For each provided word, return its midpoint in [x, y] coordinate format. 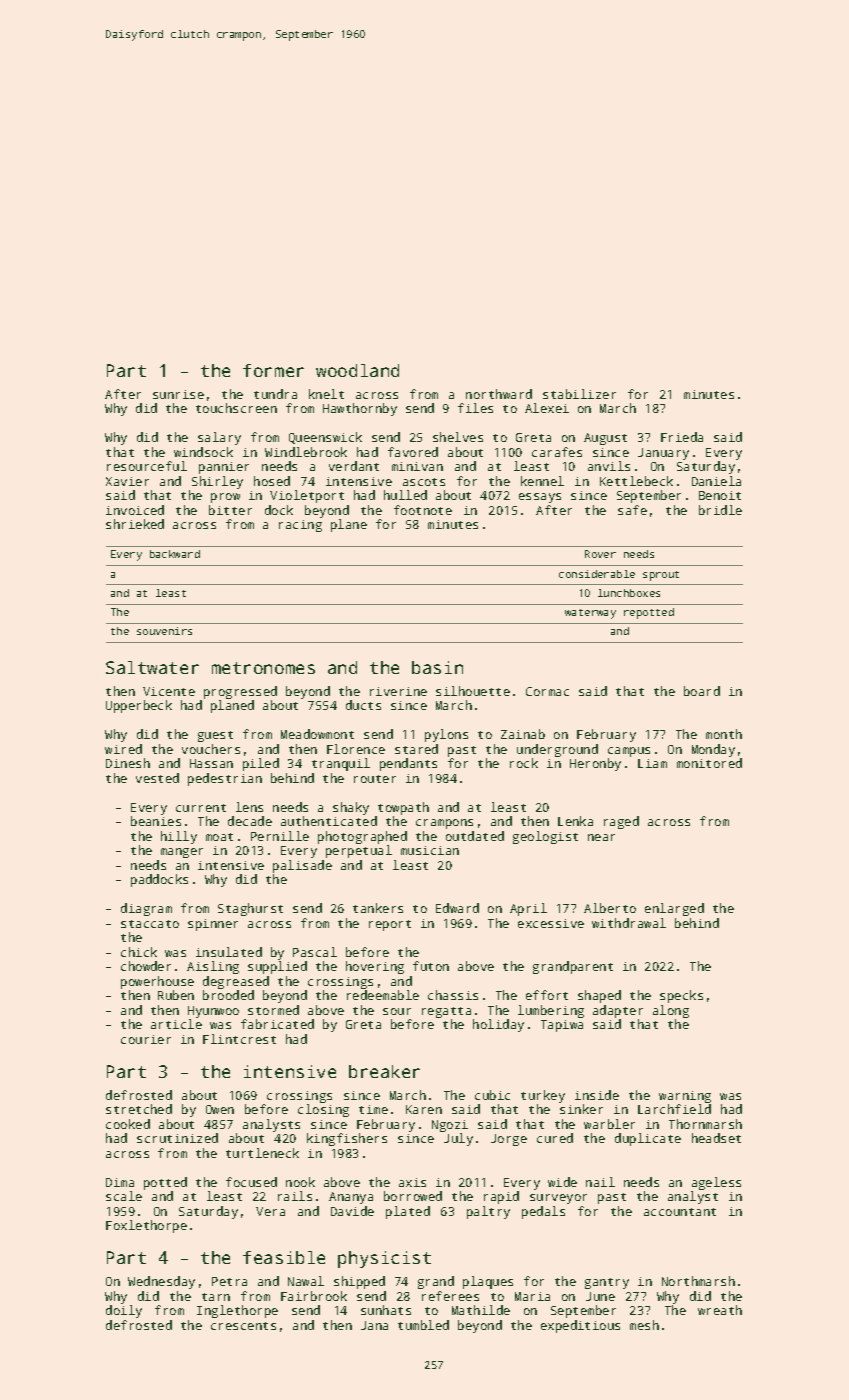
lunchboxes [629, 593]
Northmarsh [698, 1281]
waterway [590, 614]
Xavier [127, 481]
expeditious [580, 1326]
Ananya [351, 1198]
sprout [661, 576]
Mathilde [481, 1310]
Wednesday [161, 1282]
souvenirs [164, 631]
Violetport [307, 496]
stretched [139, 1109]
